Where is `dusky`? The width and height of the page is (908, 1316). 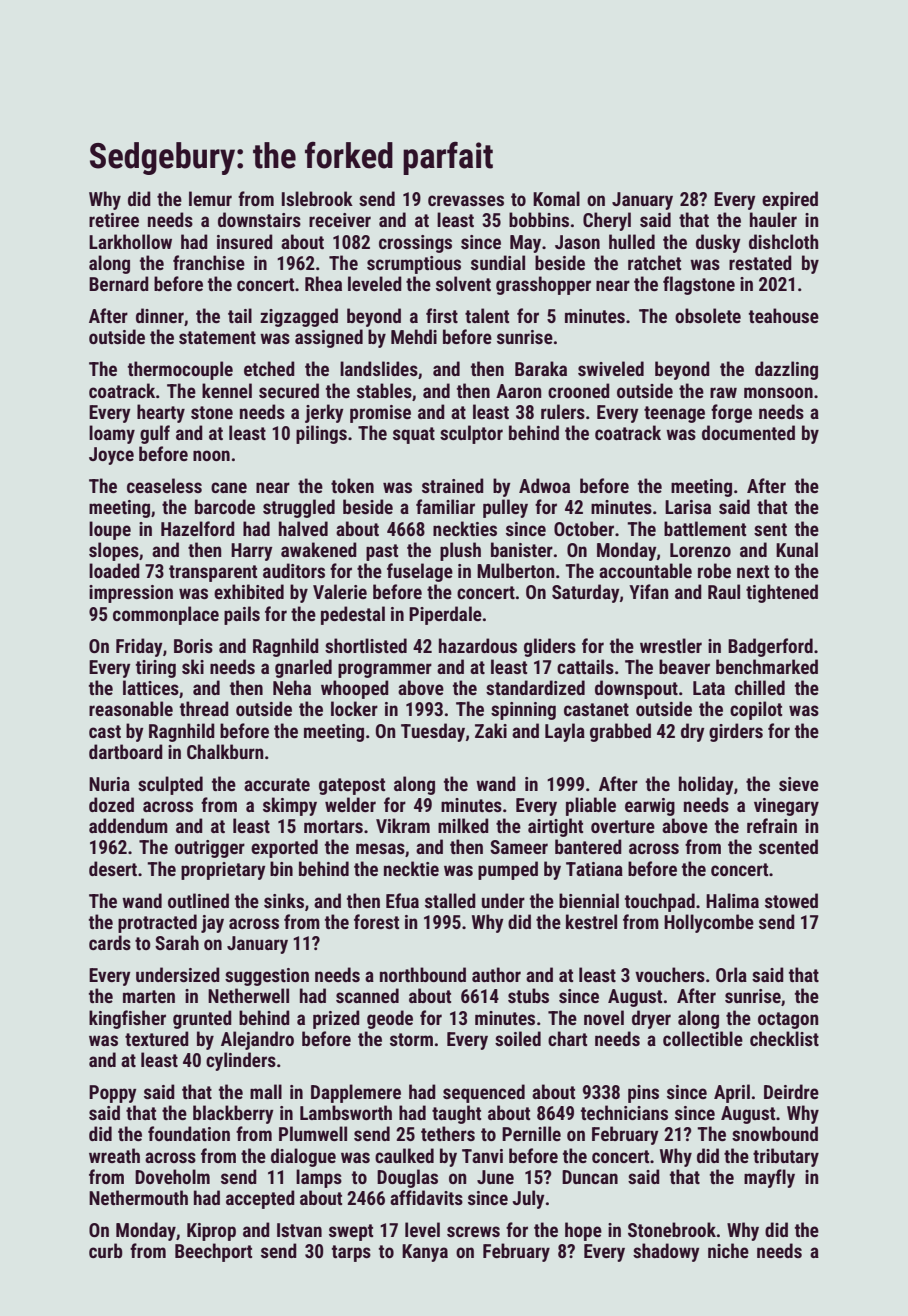 dusky is located at coordinates (718, 243).
